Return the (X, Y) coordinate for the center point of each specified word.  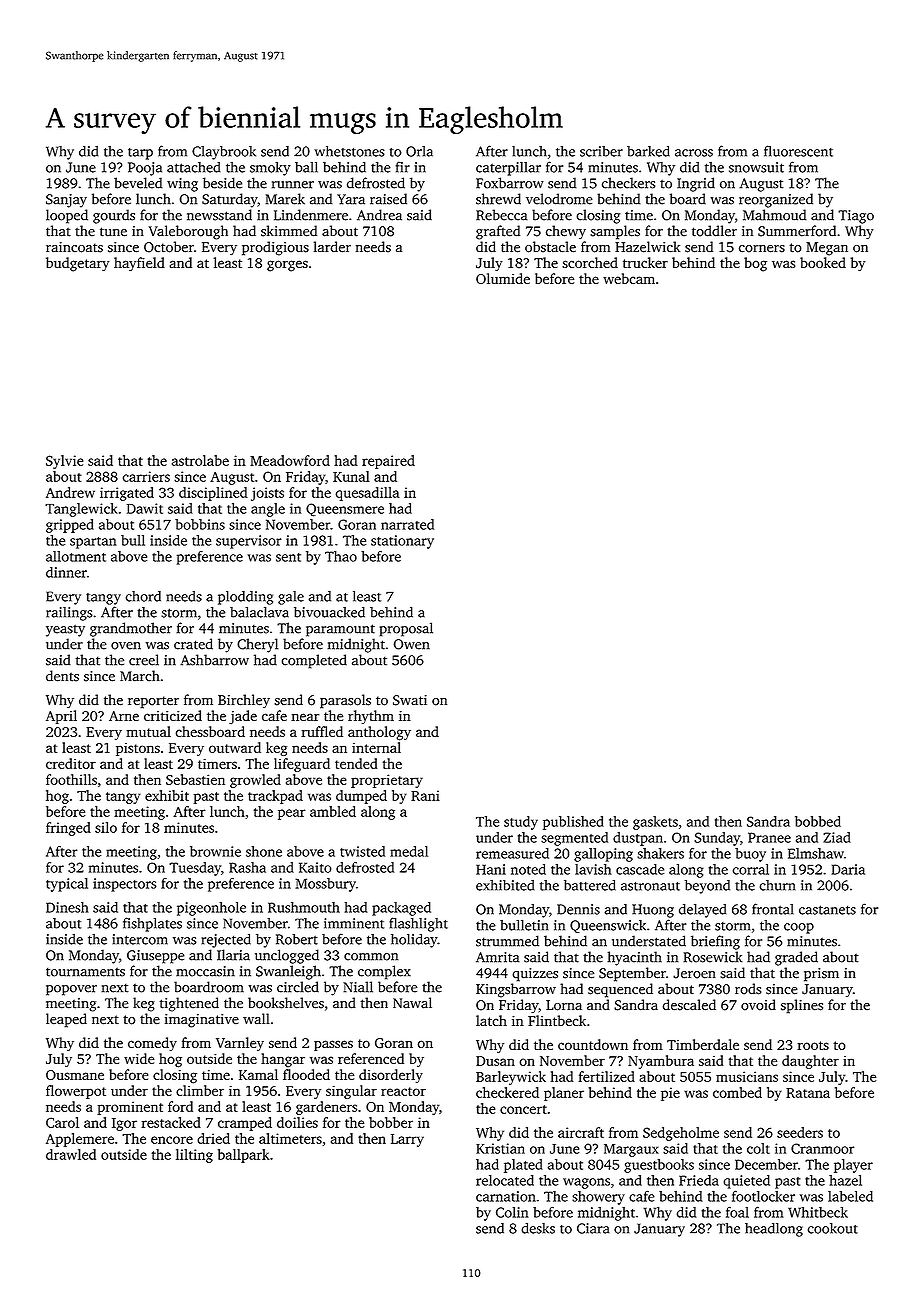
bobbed (818, 821)
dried (213, 1138)
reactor (403, 1091)
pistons (138, 749)
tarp (140, 154)
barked (648, 151)
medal (409, 851)
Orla (419, 151)
